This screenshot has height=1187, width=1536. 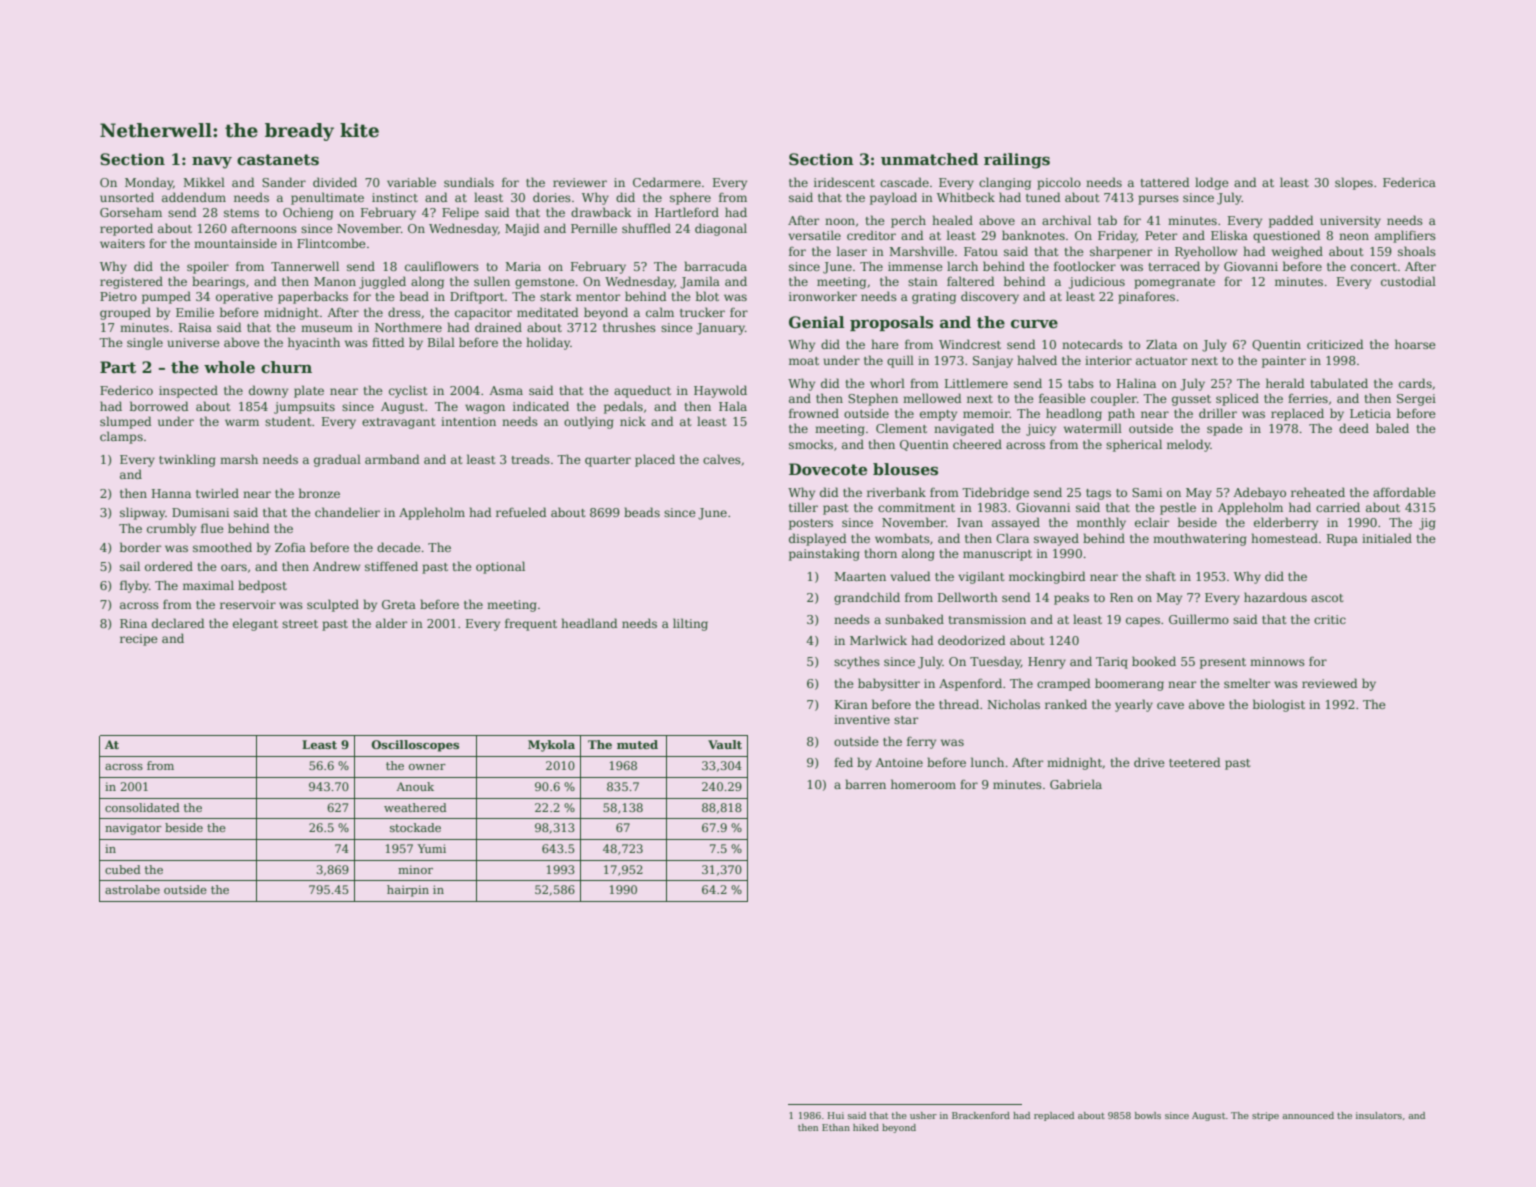 What do you see at coordinates (1076, 784) in the screenshot?
I see `Gabriela` at bounding box center [1076, 784].
